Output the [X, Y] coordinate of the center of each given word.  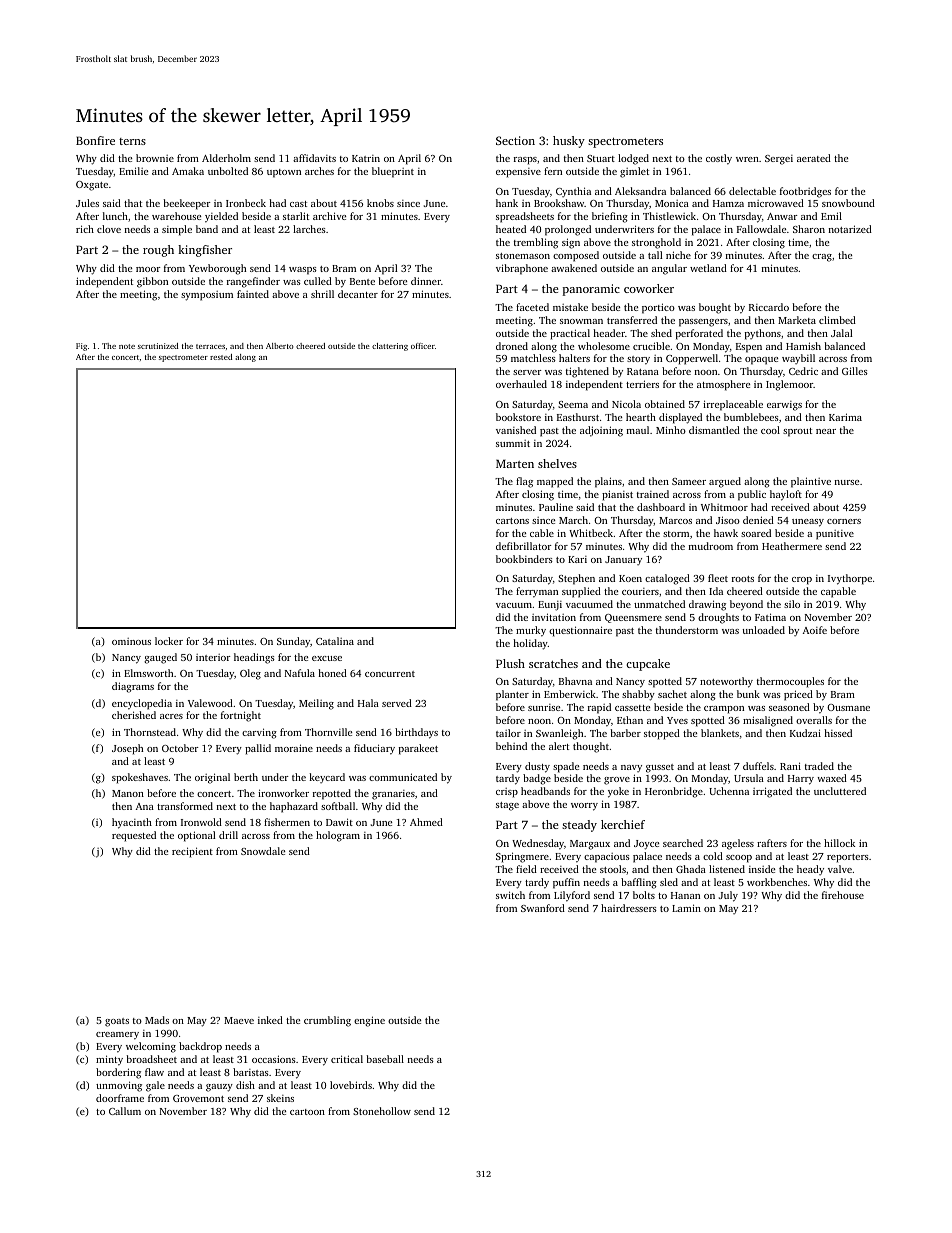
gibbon [152, 282]
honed [332, 673]
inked [270, 1020]
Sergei [779, 160]
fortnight [241, 716]
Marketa [797, 320]
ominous [131, 641]
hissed [838, 733]
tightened [587, 372]
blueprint [393, 172]
